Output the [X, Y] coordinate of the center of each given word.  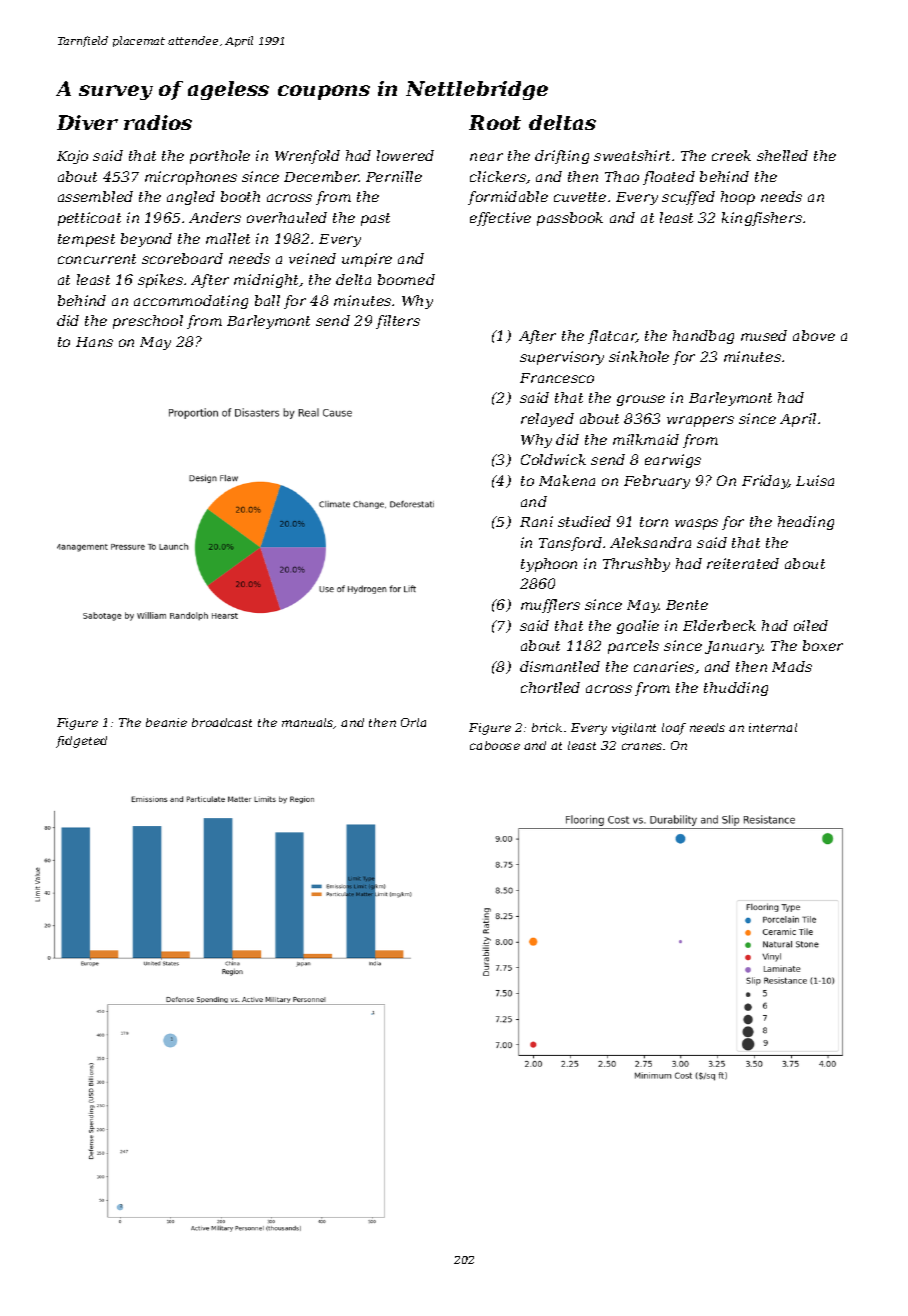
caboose [495, 745]
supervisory [562, 358]
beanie [166, 722]
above [814, 335]
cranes [642, 746]
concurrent [97, 259]
